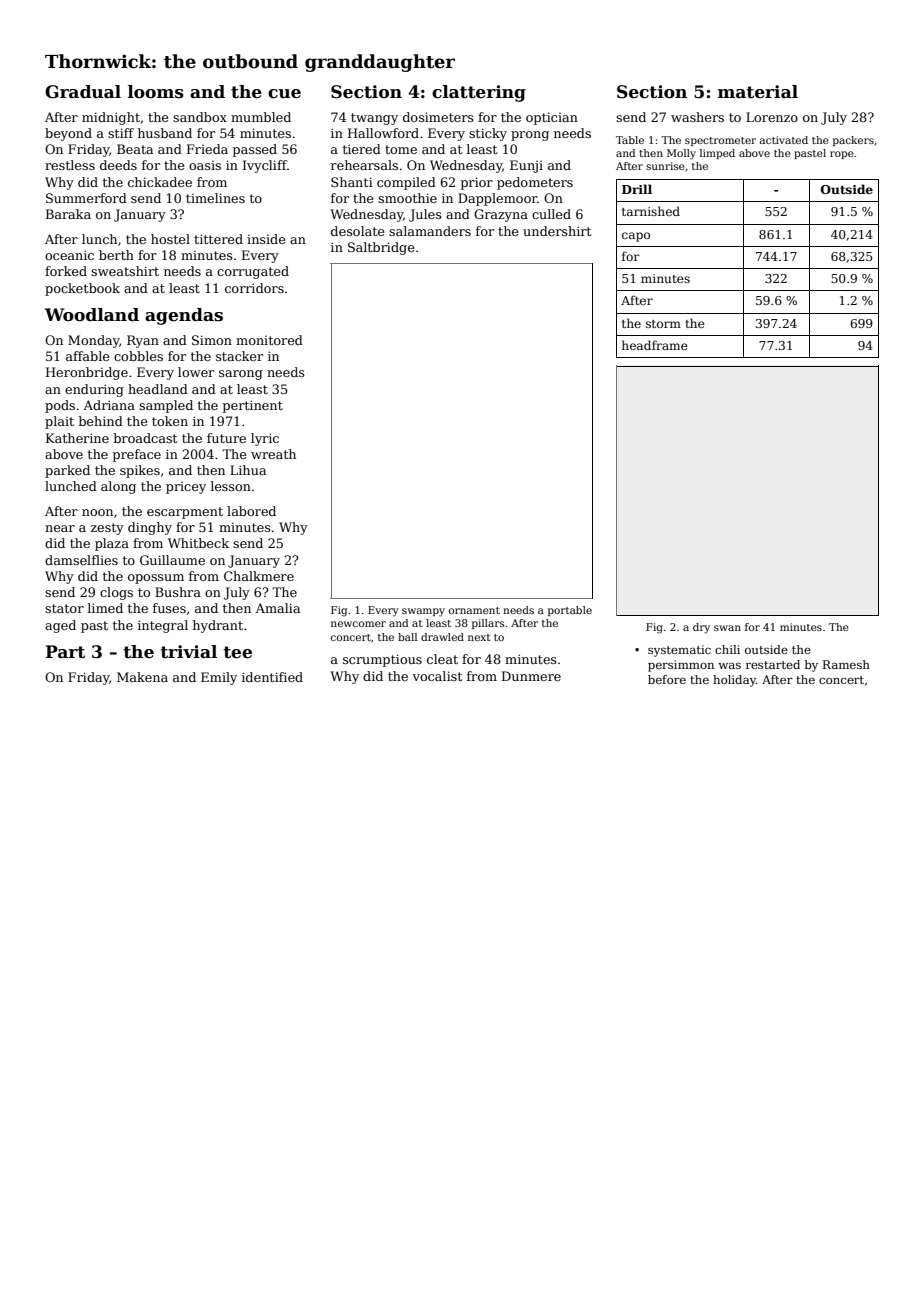 Image resolution: width=924 pixels, height=1308 pixels. Describe the element at coordinates (259, 576) in the image. I see `Chalkmere` at that location.
